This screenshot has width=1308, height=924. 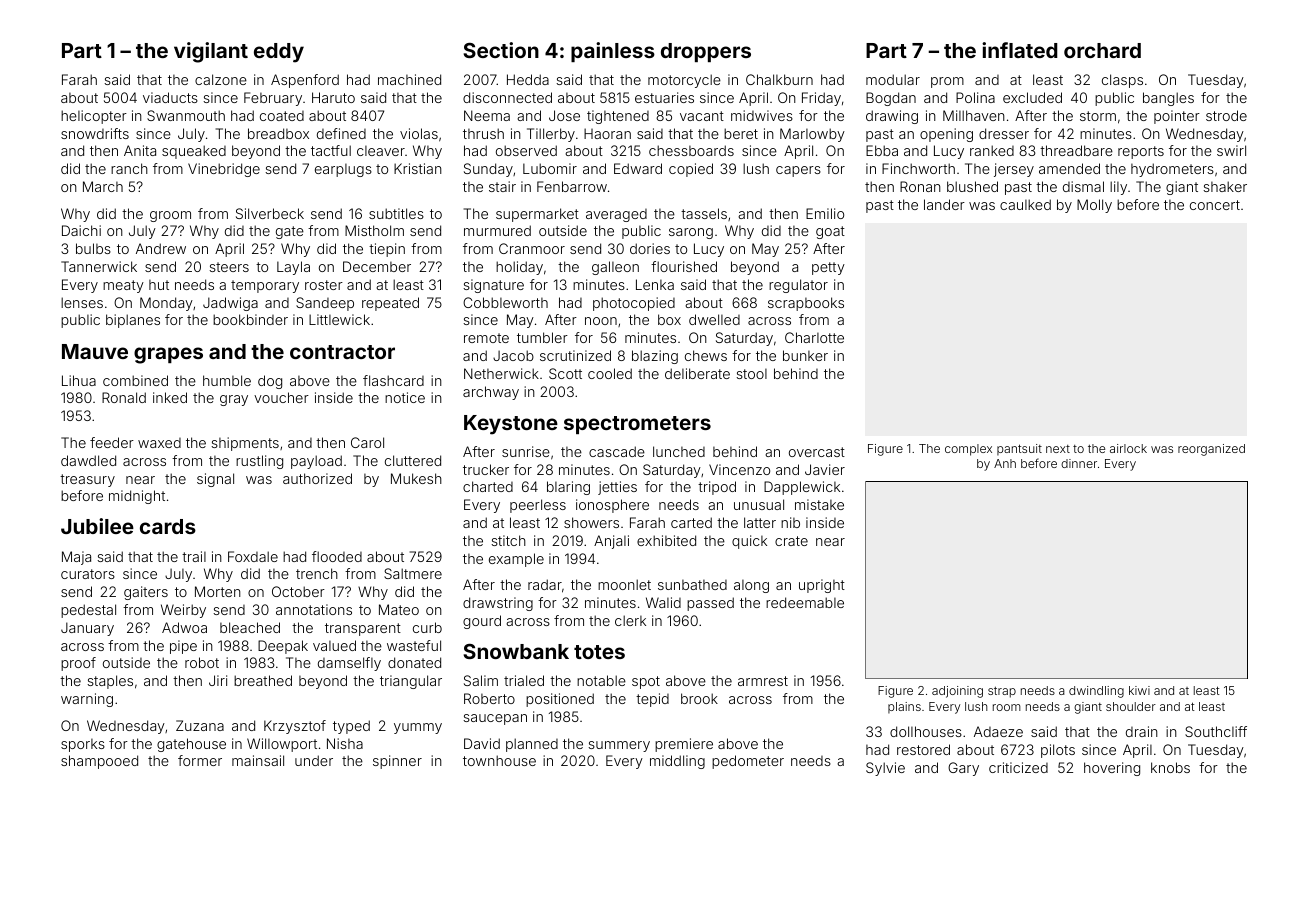 I want to click on remote, so click(x=486, y=338).
